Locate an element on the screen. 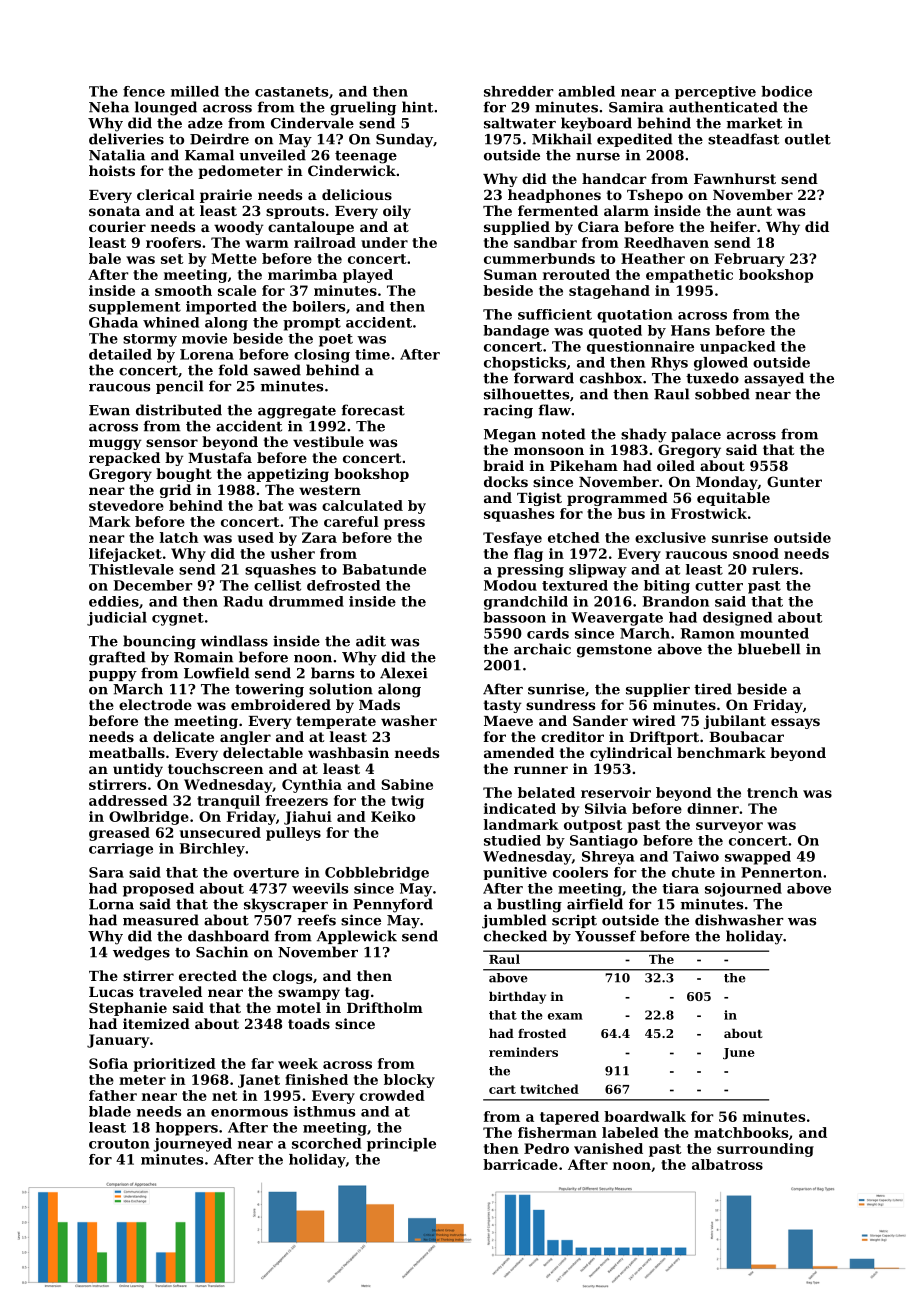  matchbooks is located at coordinates (741, 1132).
